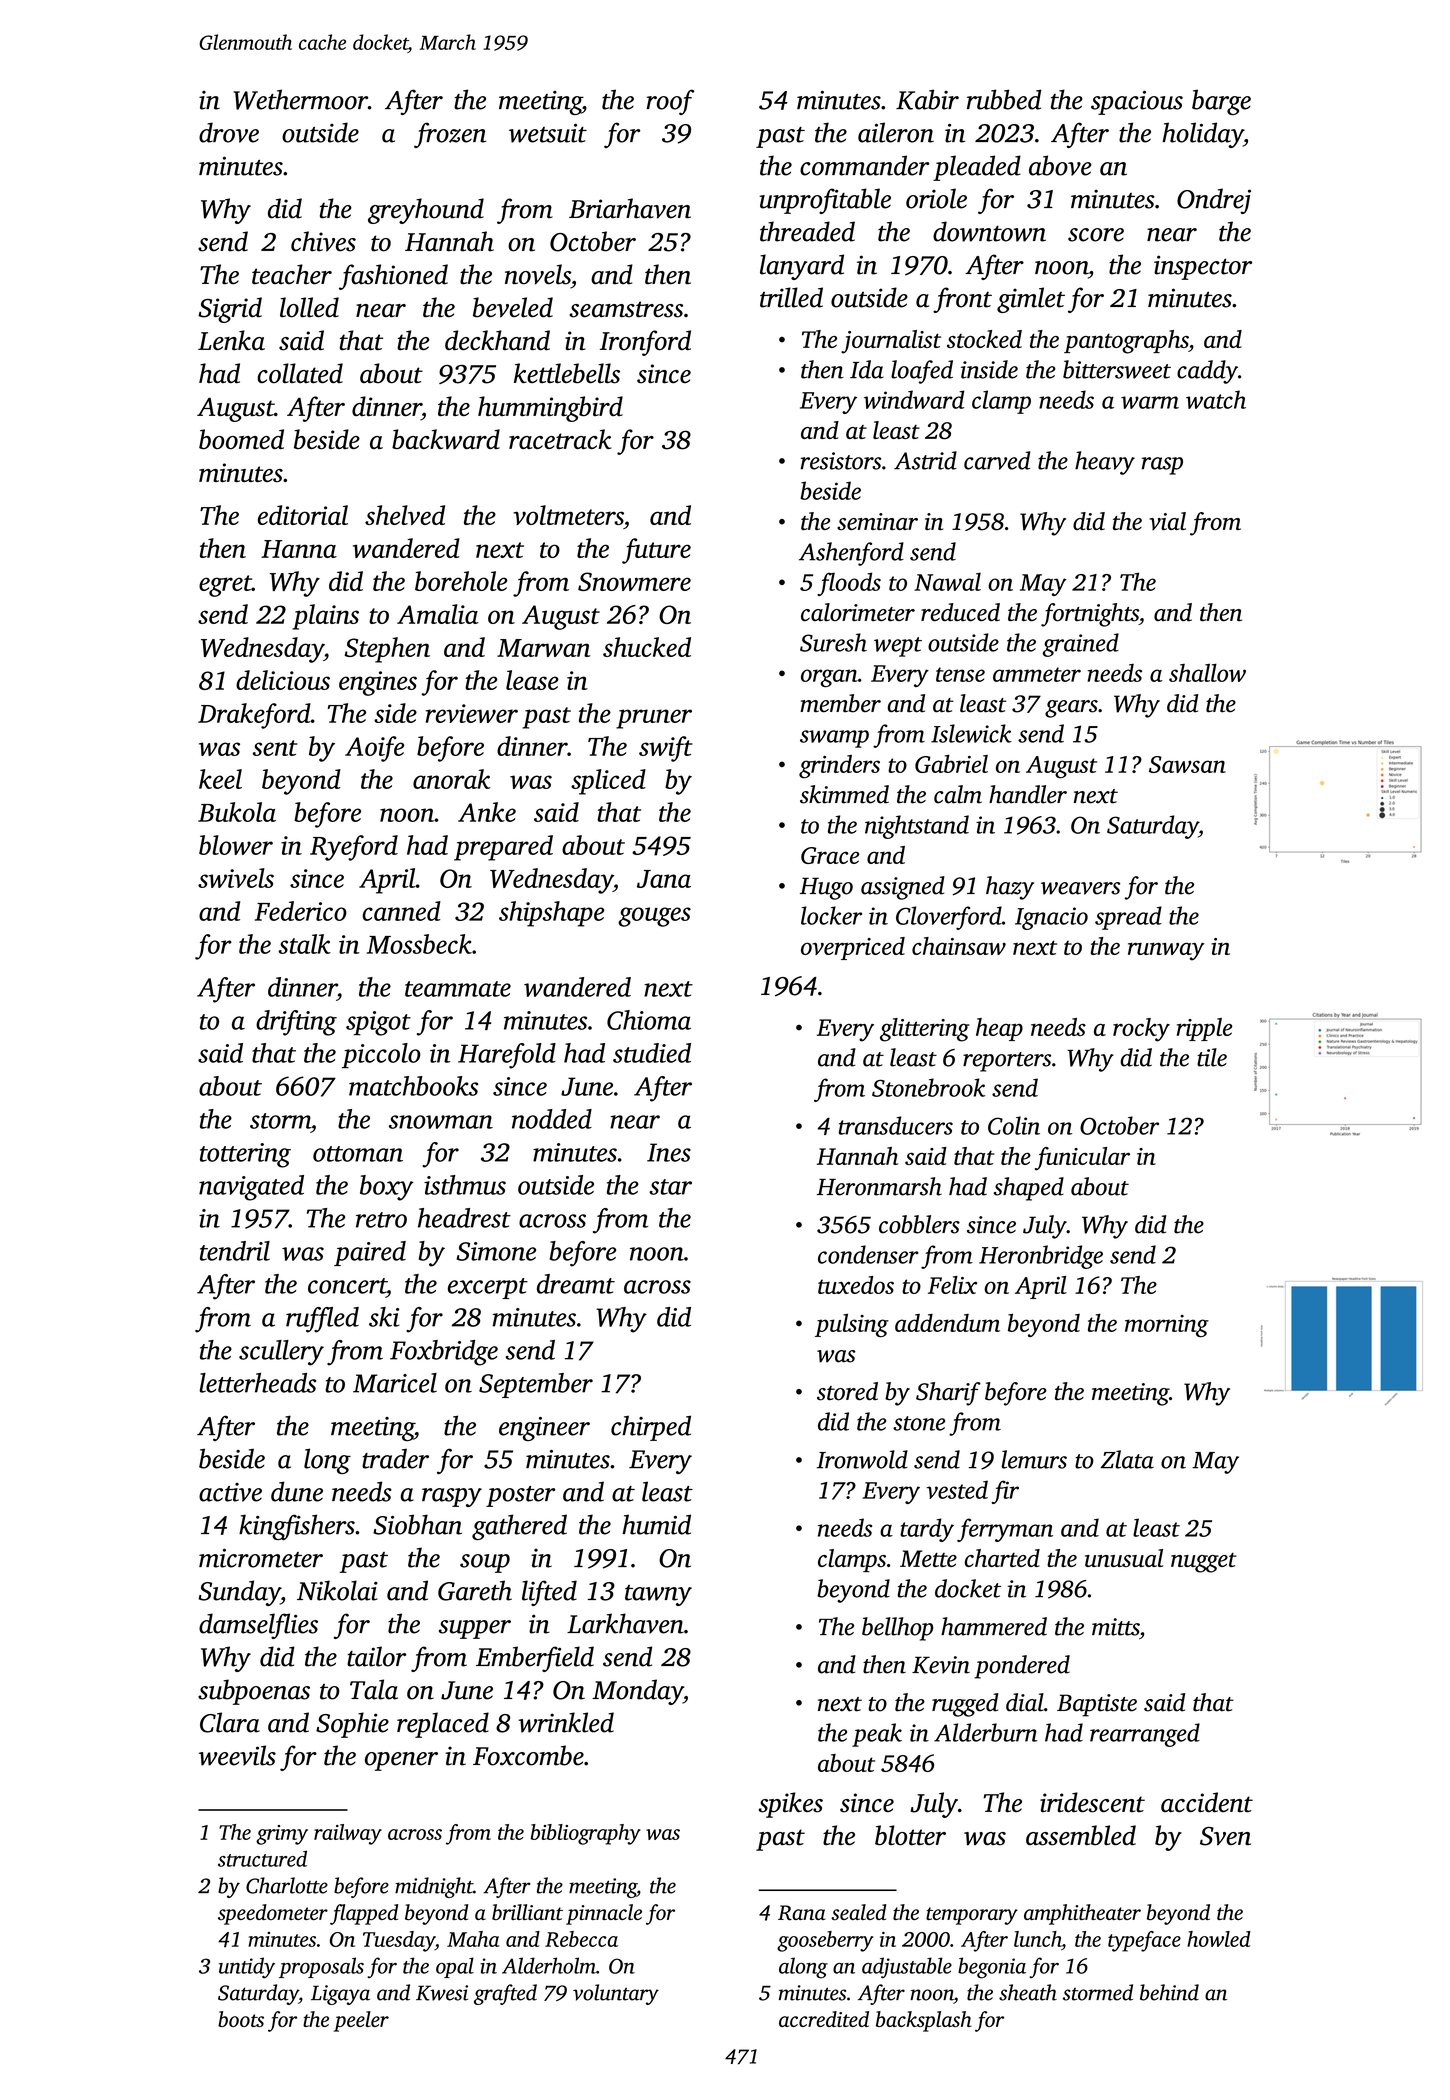 This document has height=2100, width=1450. I want to click on navigated, so click(251, 1188).
